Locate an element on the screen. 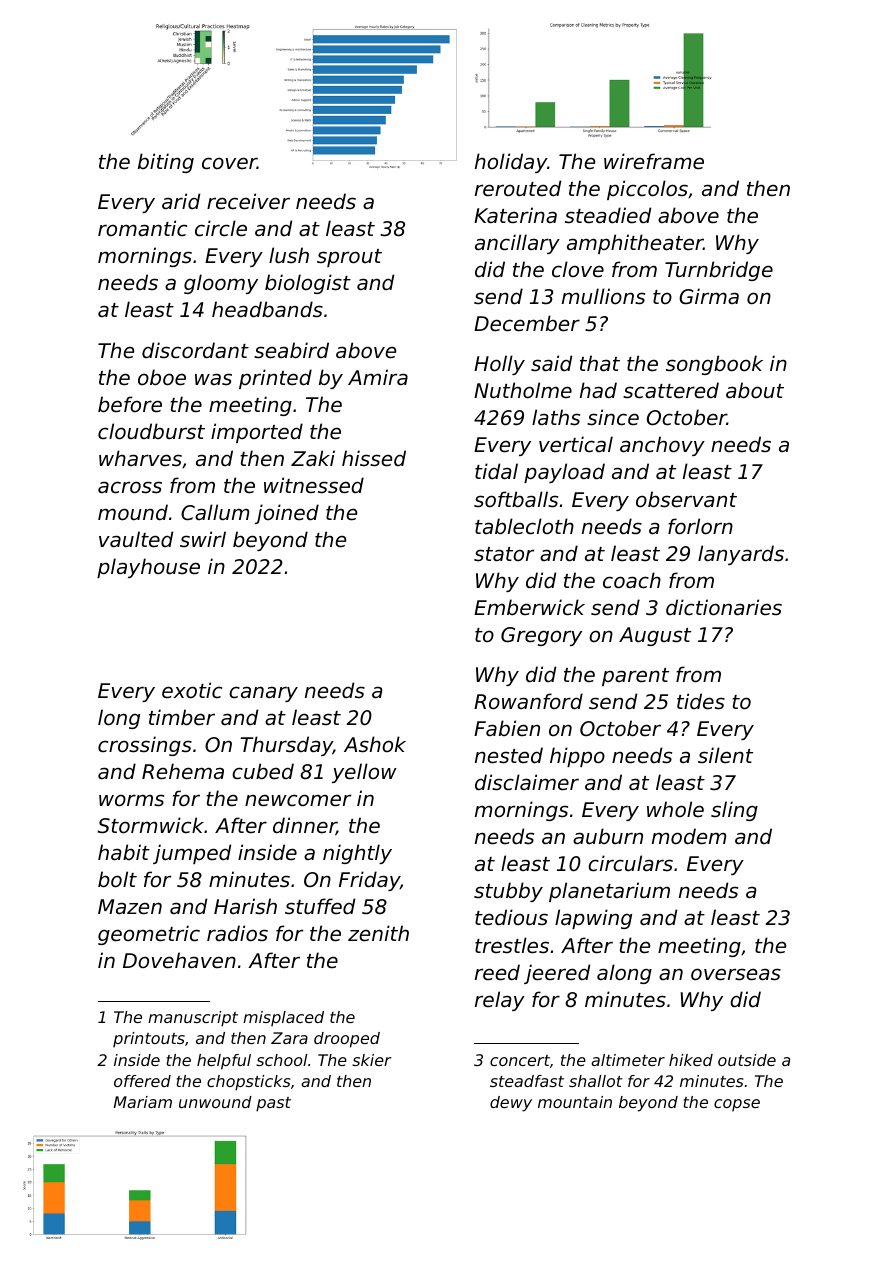 This screenshot has width=891, height=1264. holiday is located at coordinates (511, 163).
